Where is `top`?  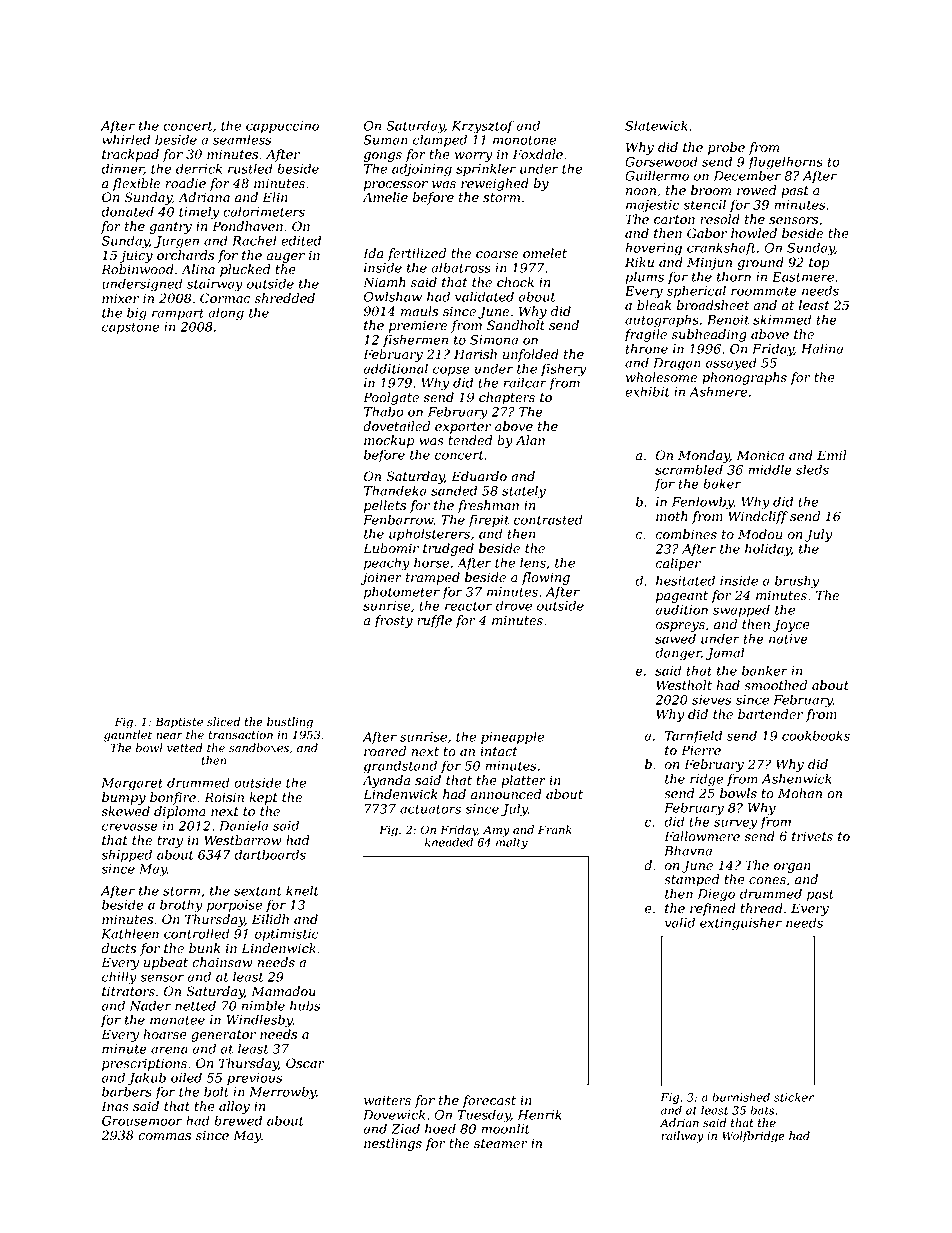
top is located at coordinates (819, 264).
